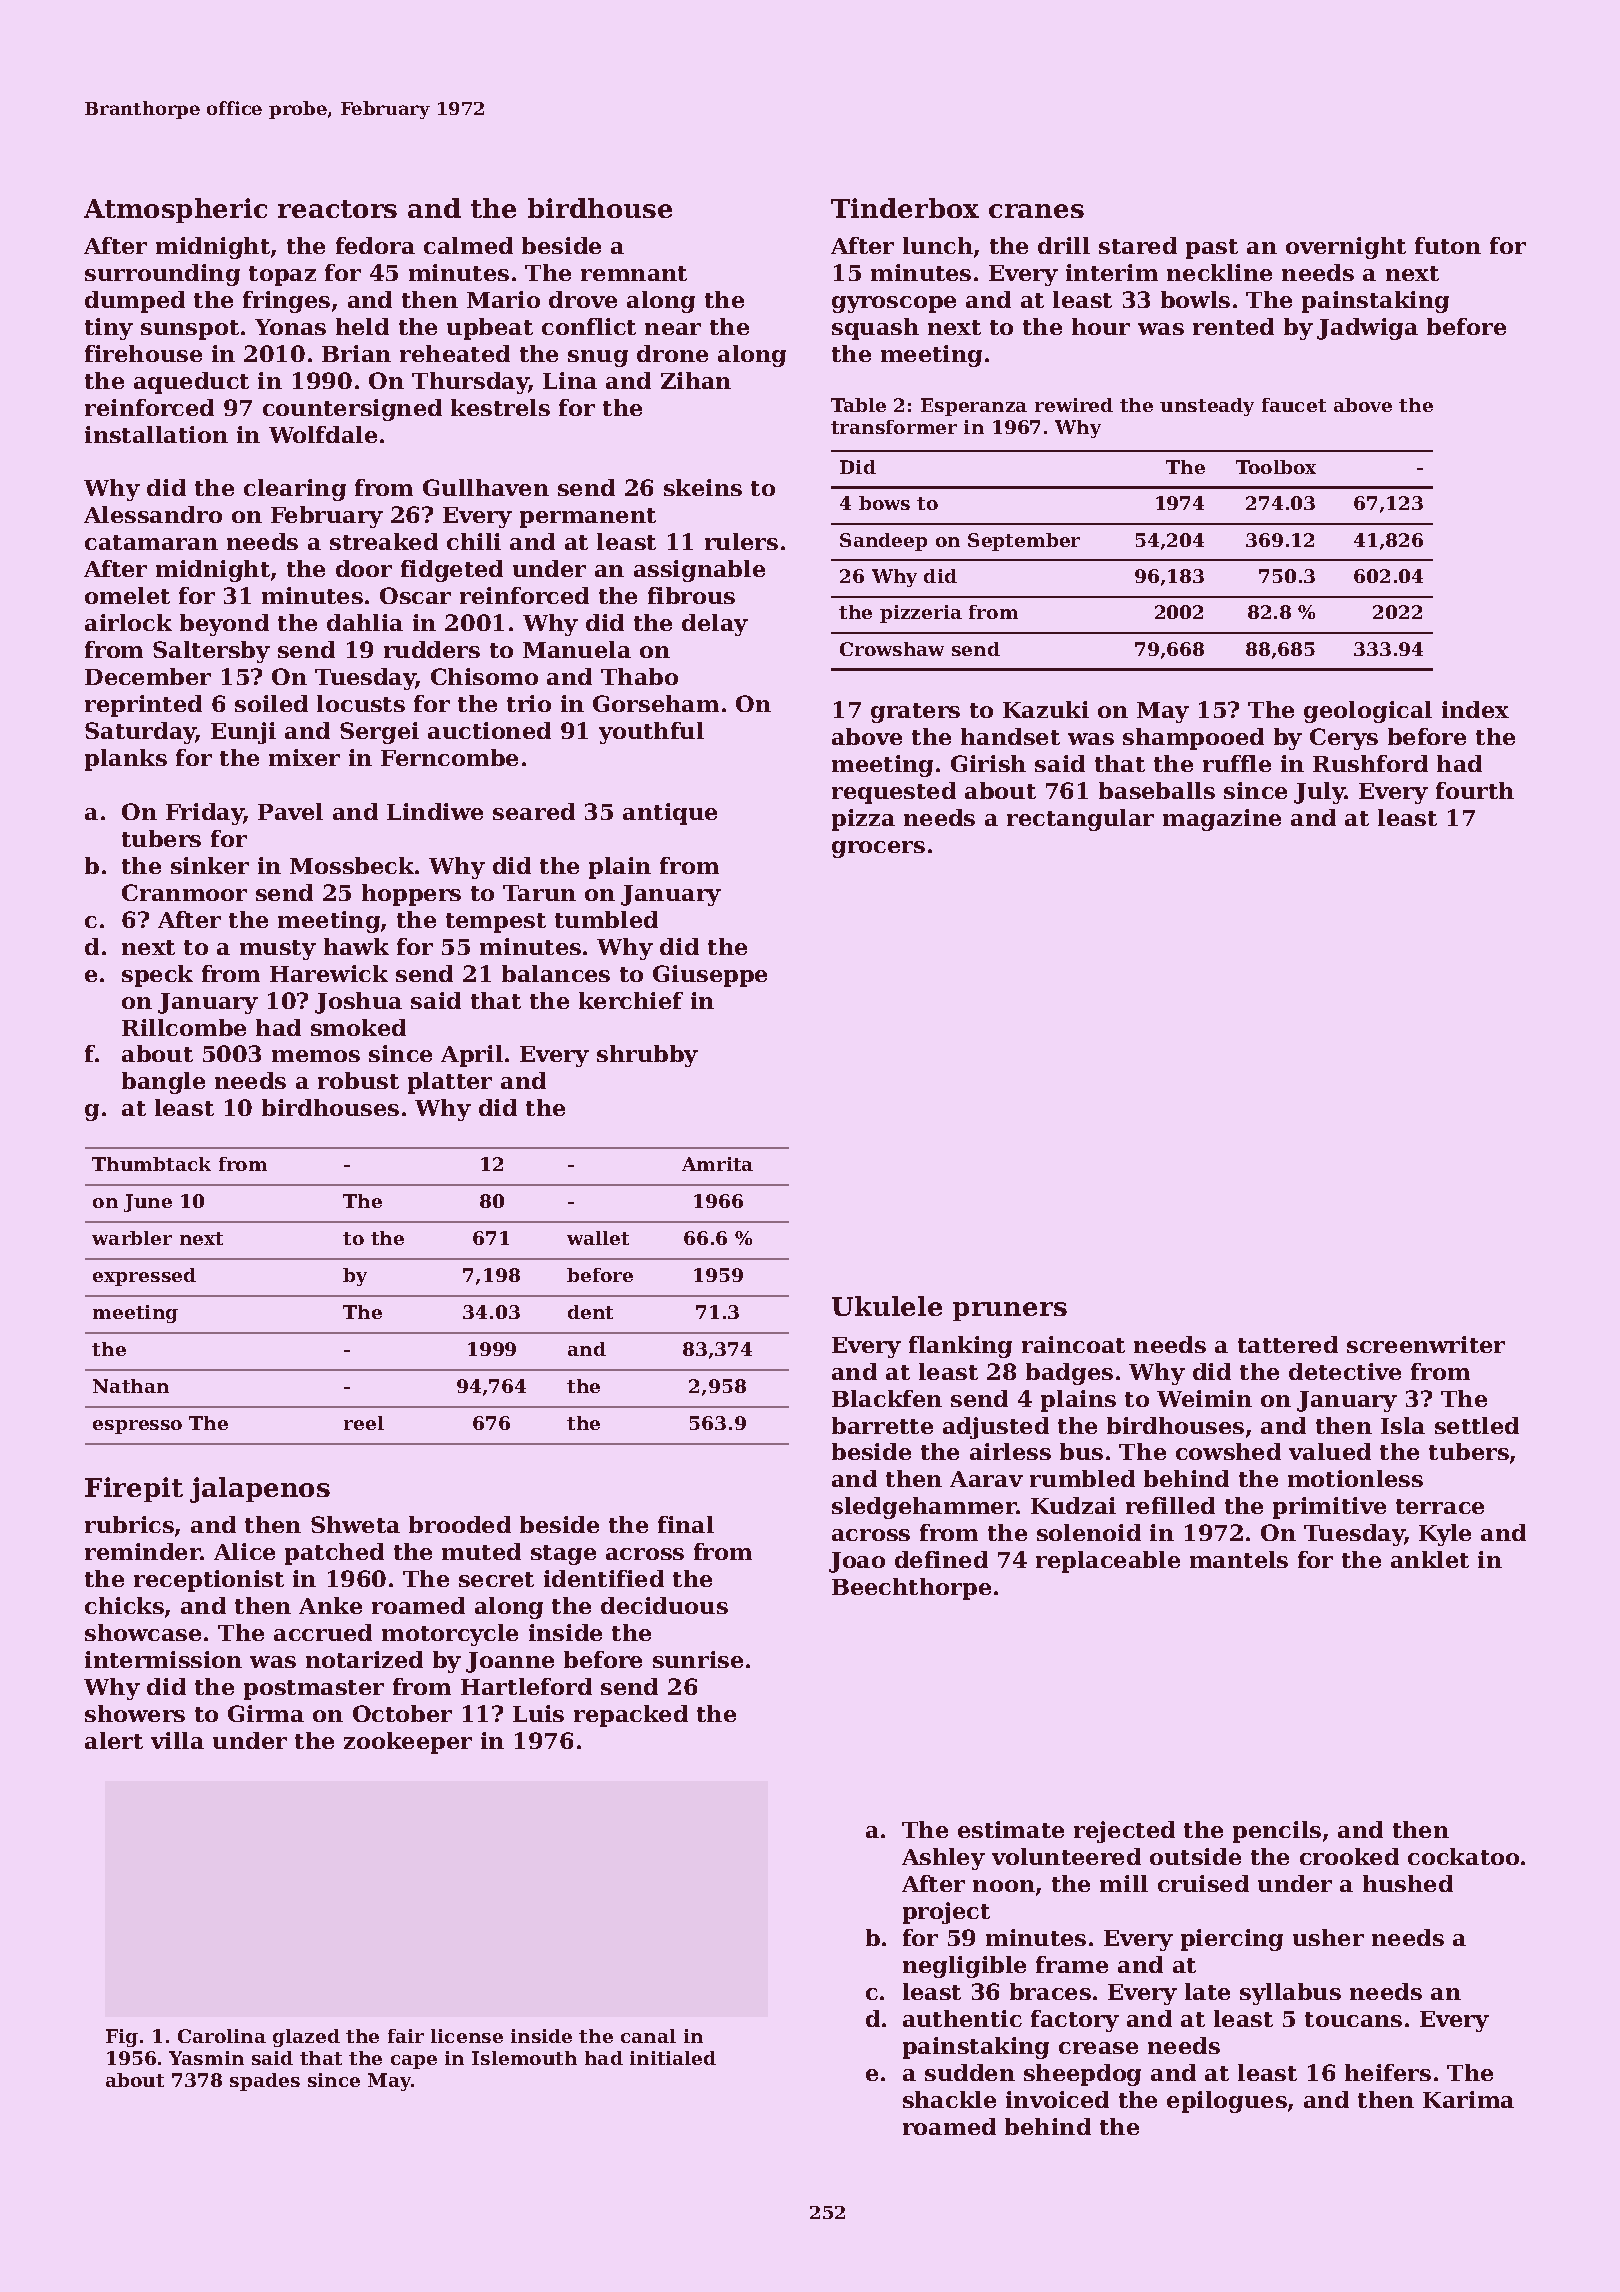 Image resolution: width=1620 pixels, height=2292 pixels. What do you see at coordinates (647, 1056) in the page?
I see `shrubby` at bounding box center [647, 1056].
